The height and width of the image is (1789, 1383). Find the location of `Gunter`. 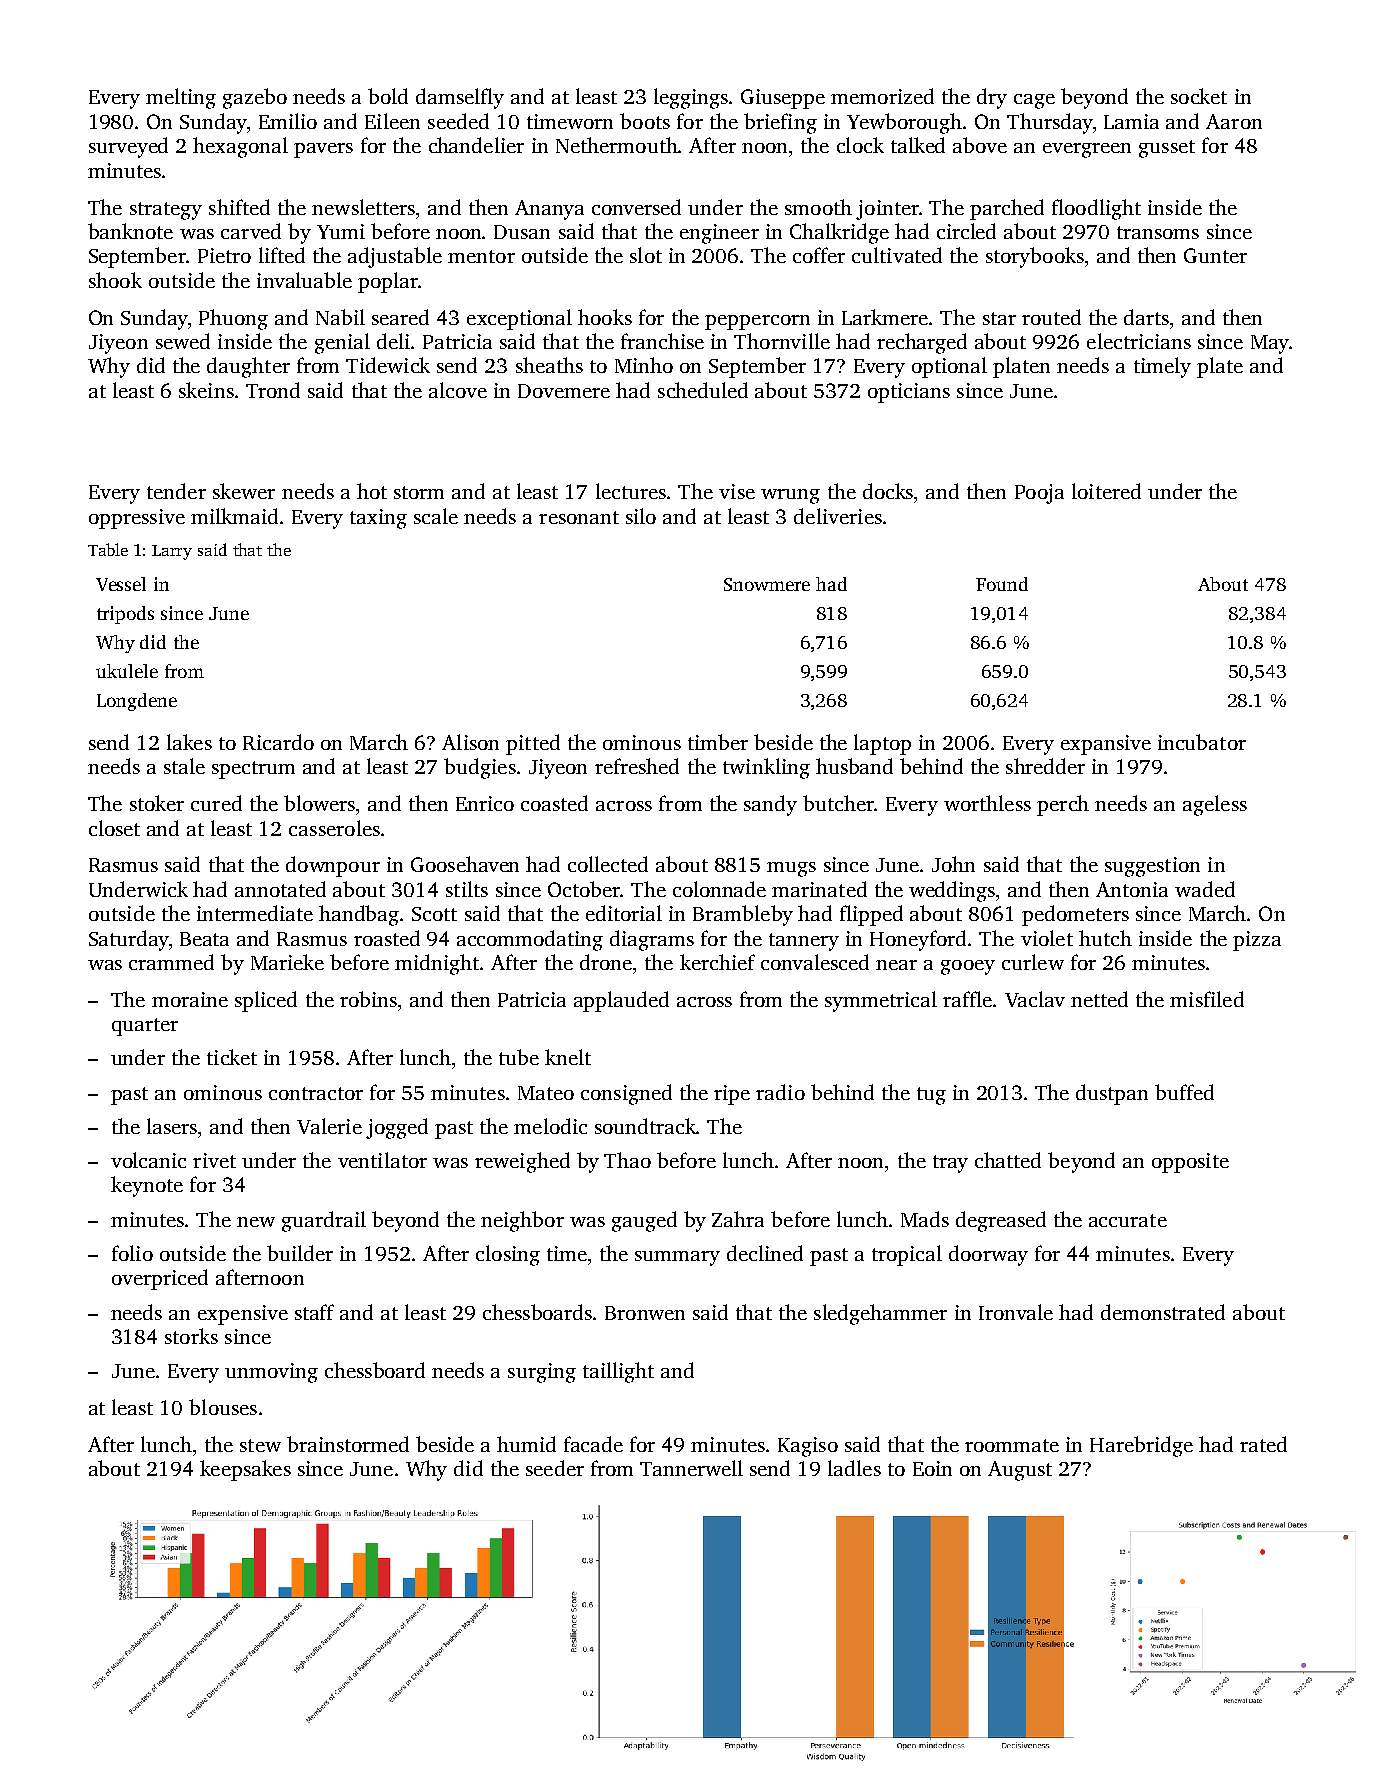

Gunter is located at coordinates (1215, 255).
